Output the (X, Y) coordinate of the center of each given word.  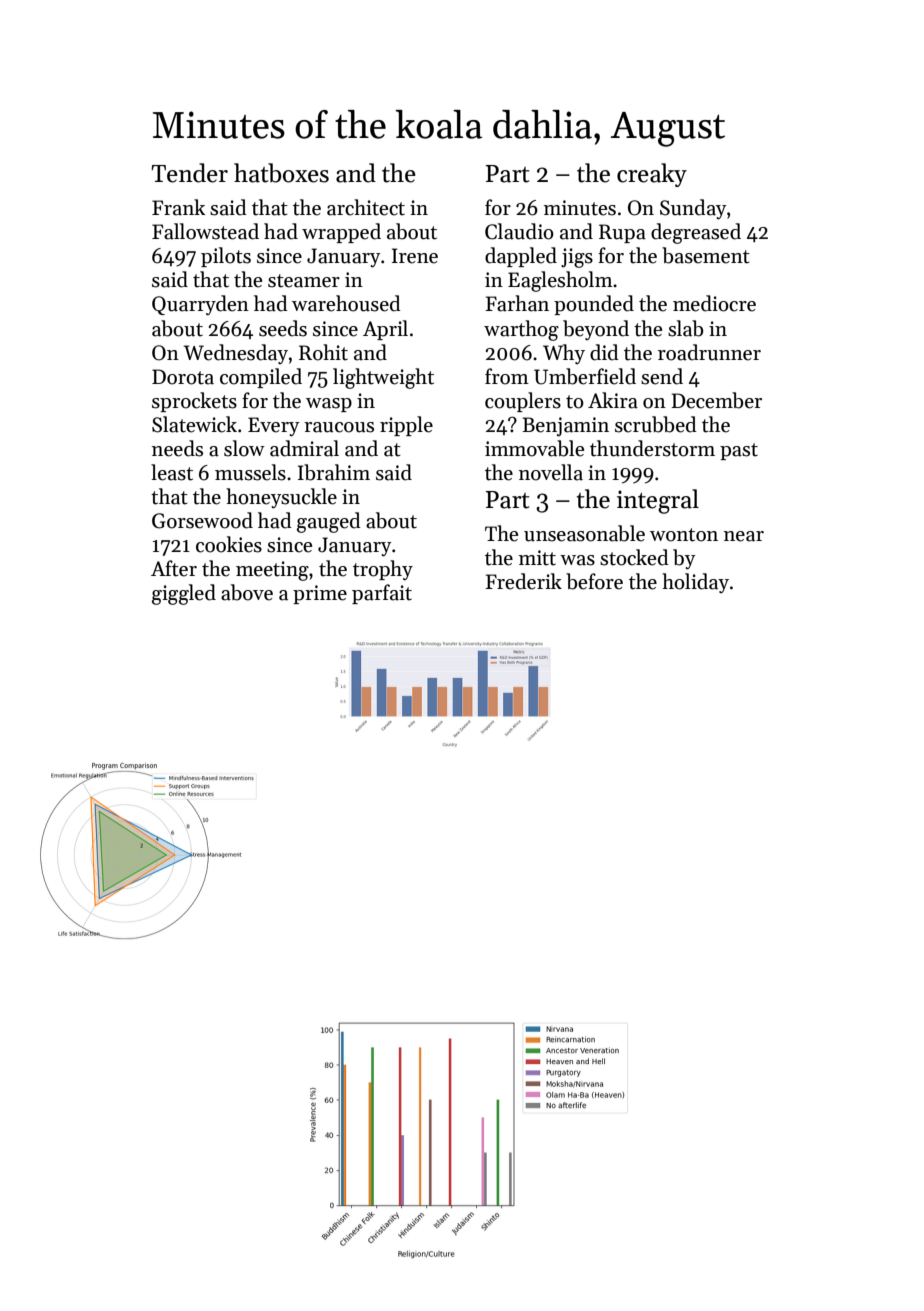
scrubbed (656, 424)
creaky (652, 175)
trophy (383, 570)
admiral (304, 448)
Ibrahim (334, 472)
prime (320, 594)
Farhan (517, 303)
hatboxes (281, 173)
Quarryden (200, 305)
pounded (594, 305)
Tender (189, 173)
